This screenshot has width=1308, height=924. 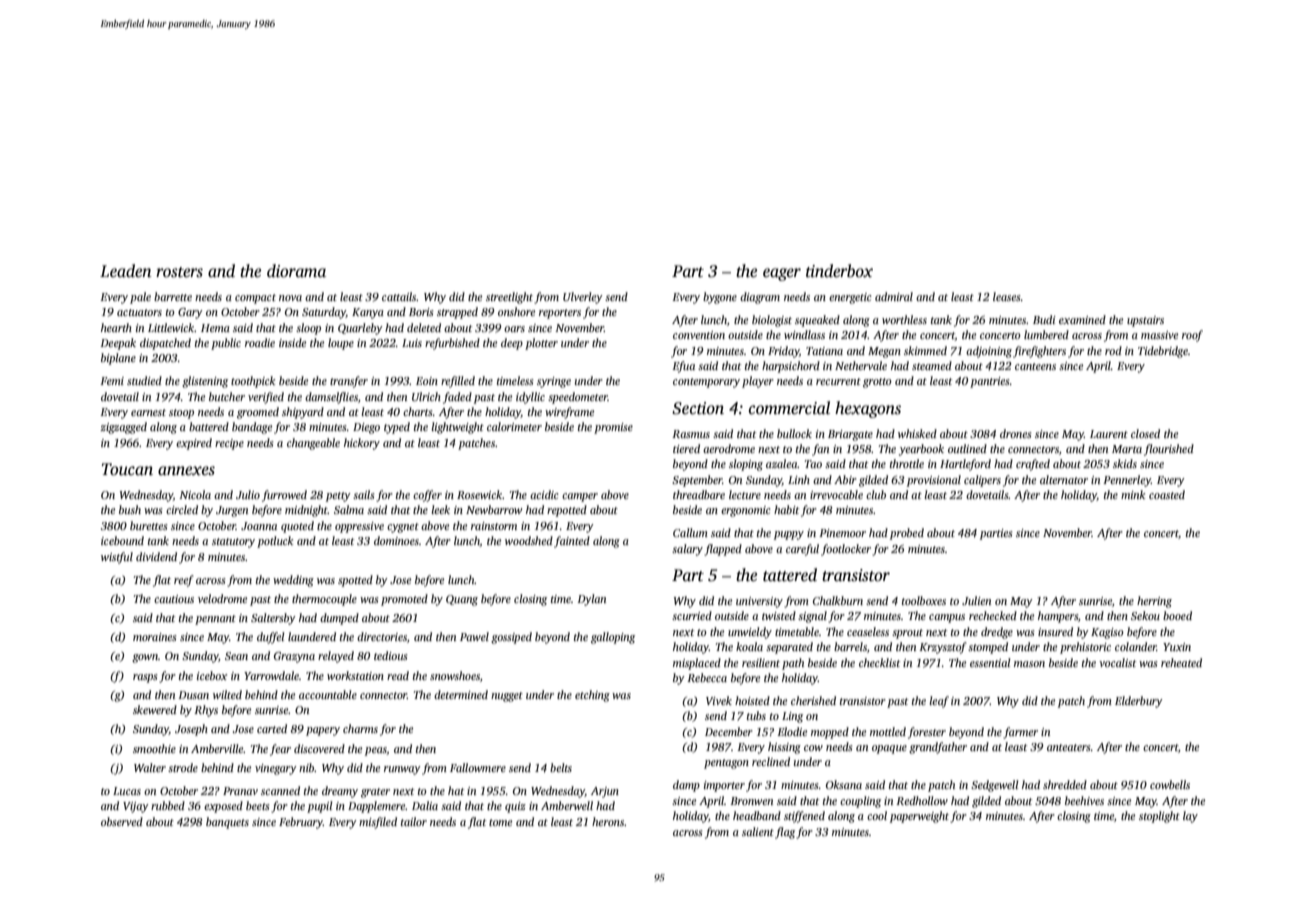 What do you see at coordinates (205, 382) in the screenshot?
I see `glistening` at bounding box center [205, 382].
